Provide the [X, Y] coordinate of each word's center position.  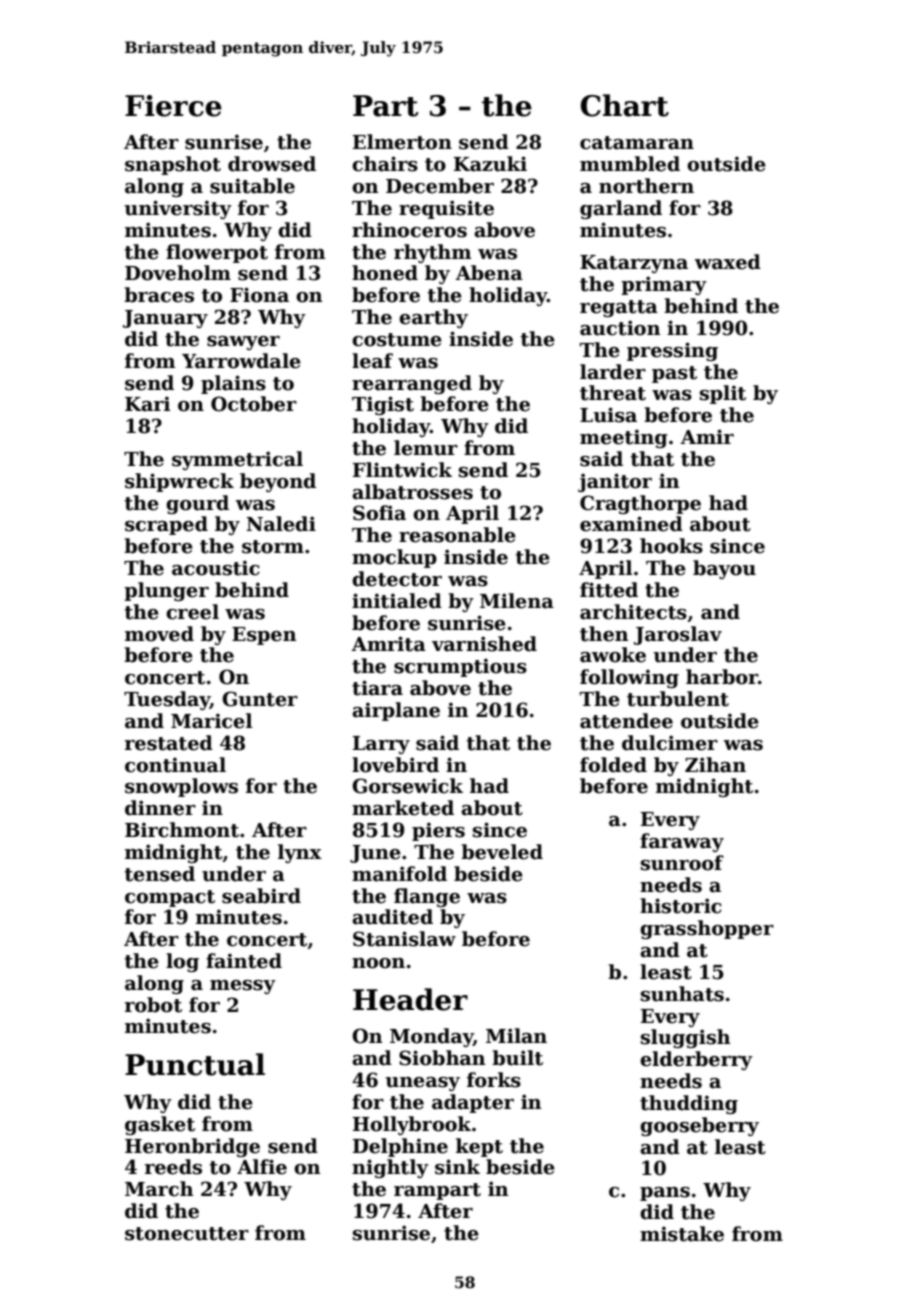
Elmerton [402, 142]
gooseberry [699, 1126]
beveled [502, 852]
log [182, 962]
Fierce [173, 106]
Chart [625, 105]
